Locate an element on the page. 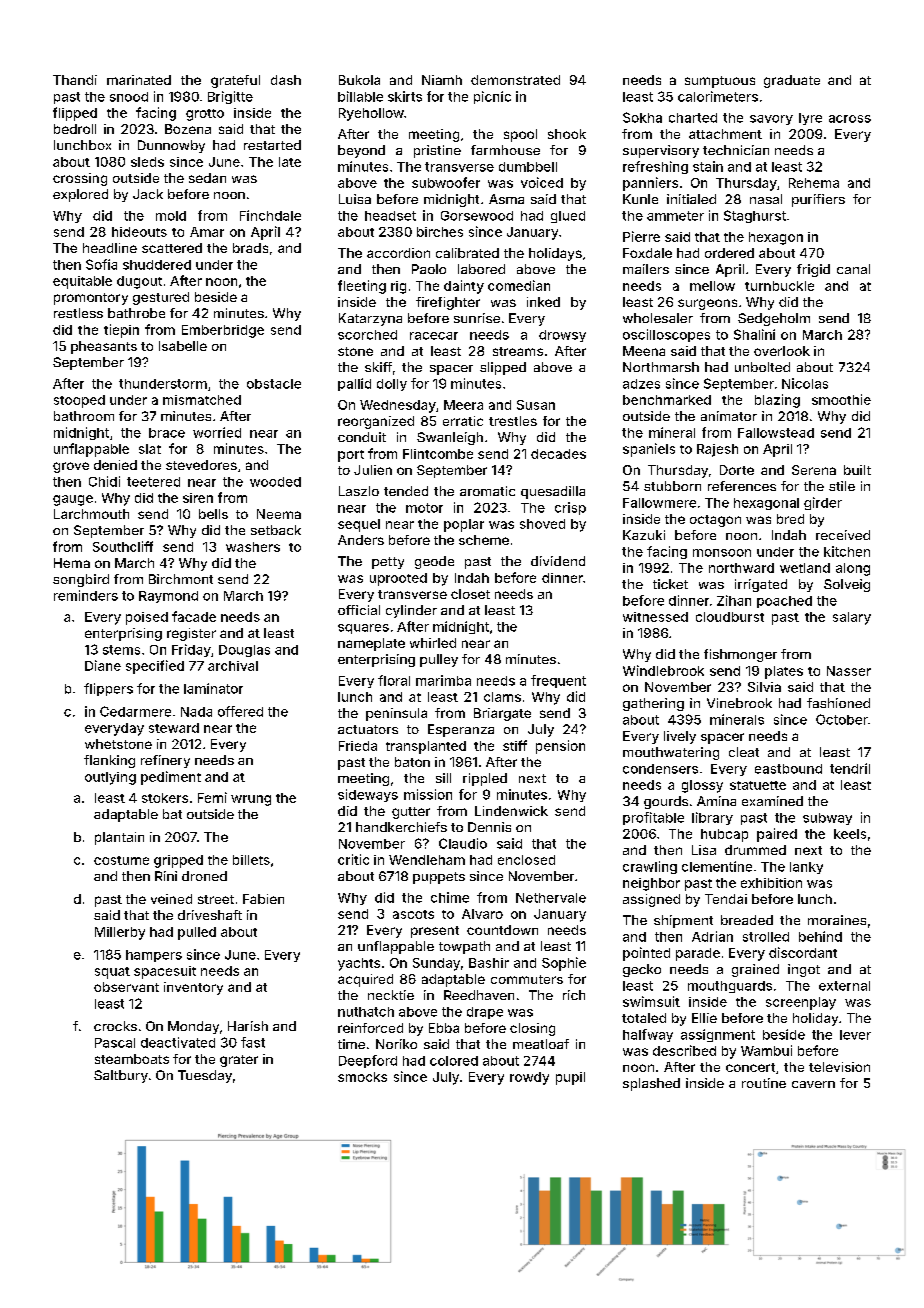  Esperanza is located at coordinates (461, 730).
